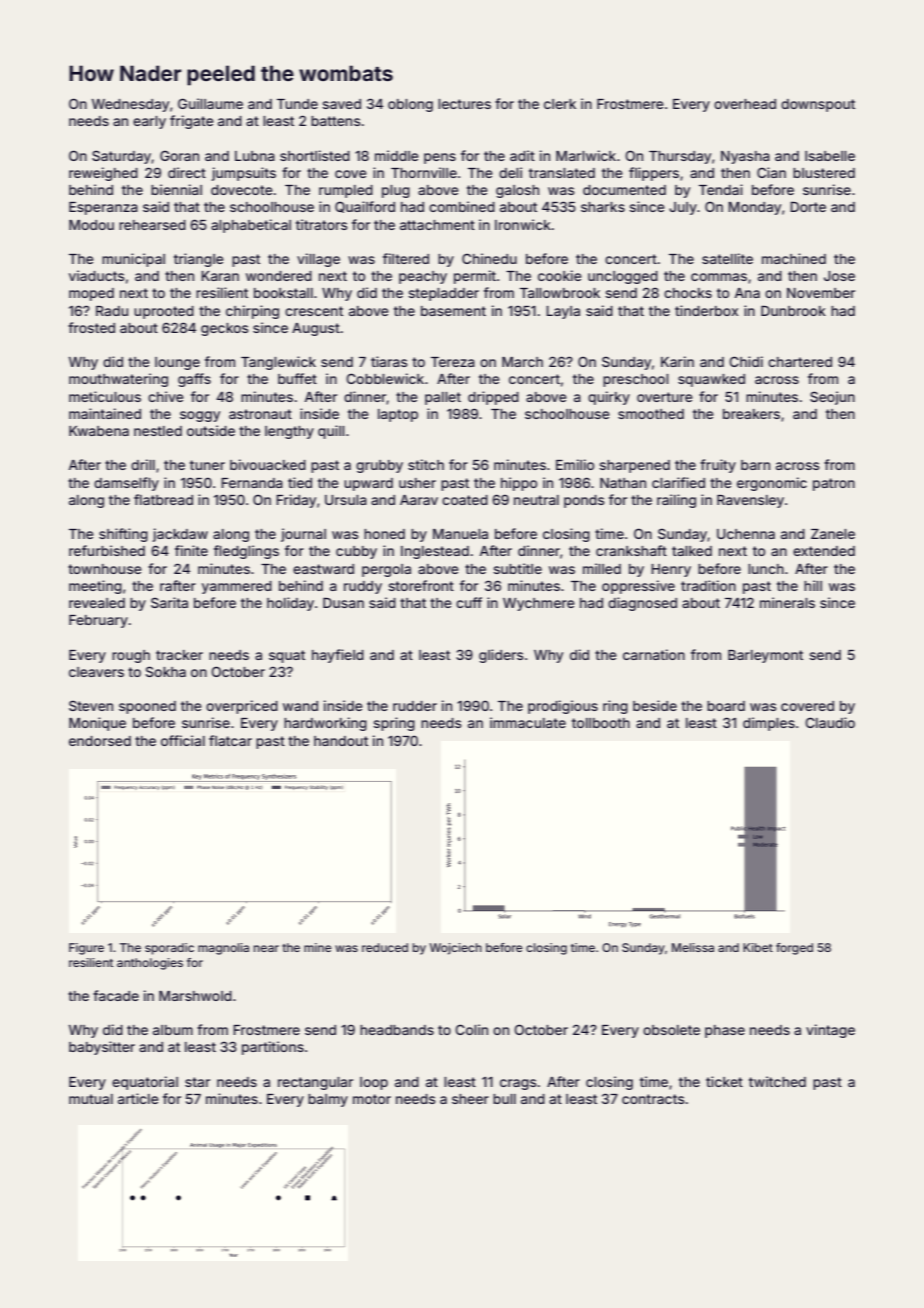 This image has width=924, height=1308. I want to click on dovecote, so click(242, 190).
